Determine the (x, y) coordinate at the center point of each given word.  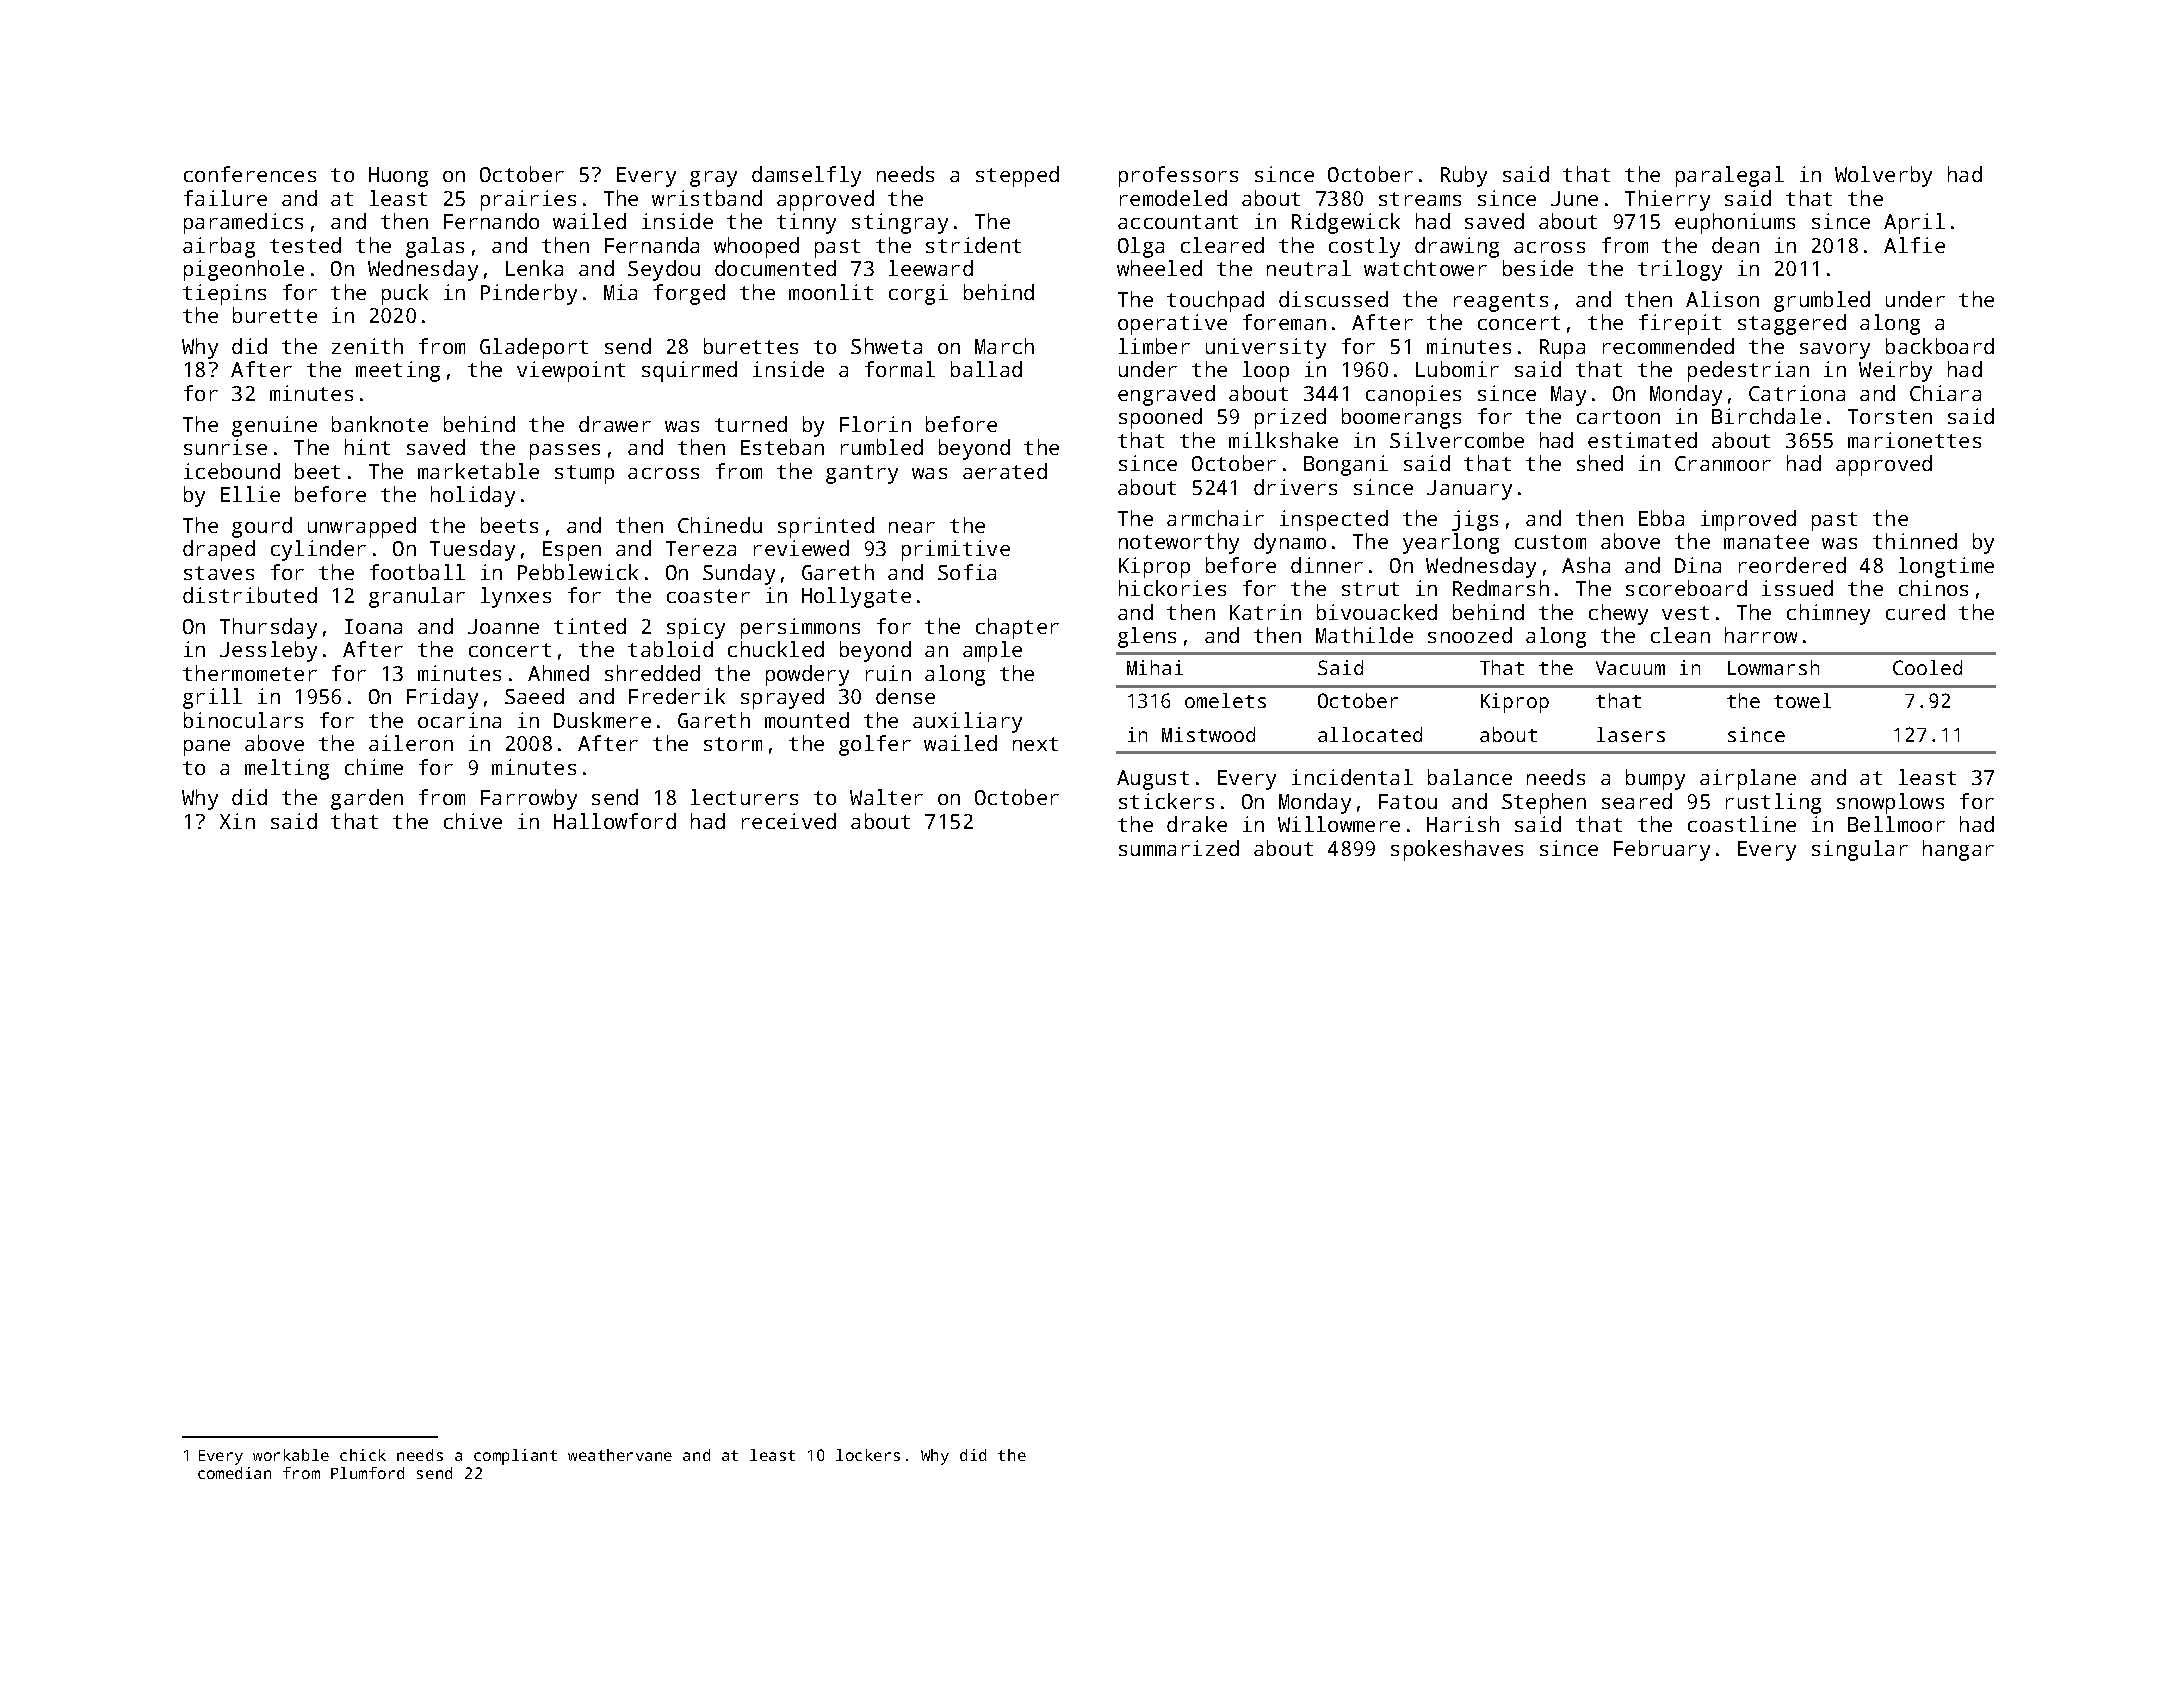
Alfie (1914, 245)
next (1035, 744)
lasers (1631, 734)
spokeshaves (1457, 850)
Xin (237, 821)
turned (751, 424)
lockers (868, 1455)
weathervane (620, 1455)
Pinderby (529, 294)
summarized (1179, 848)
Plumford (367, 1473)
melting (287, 769)
